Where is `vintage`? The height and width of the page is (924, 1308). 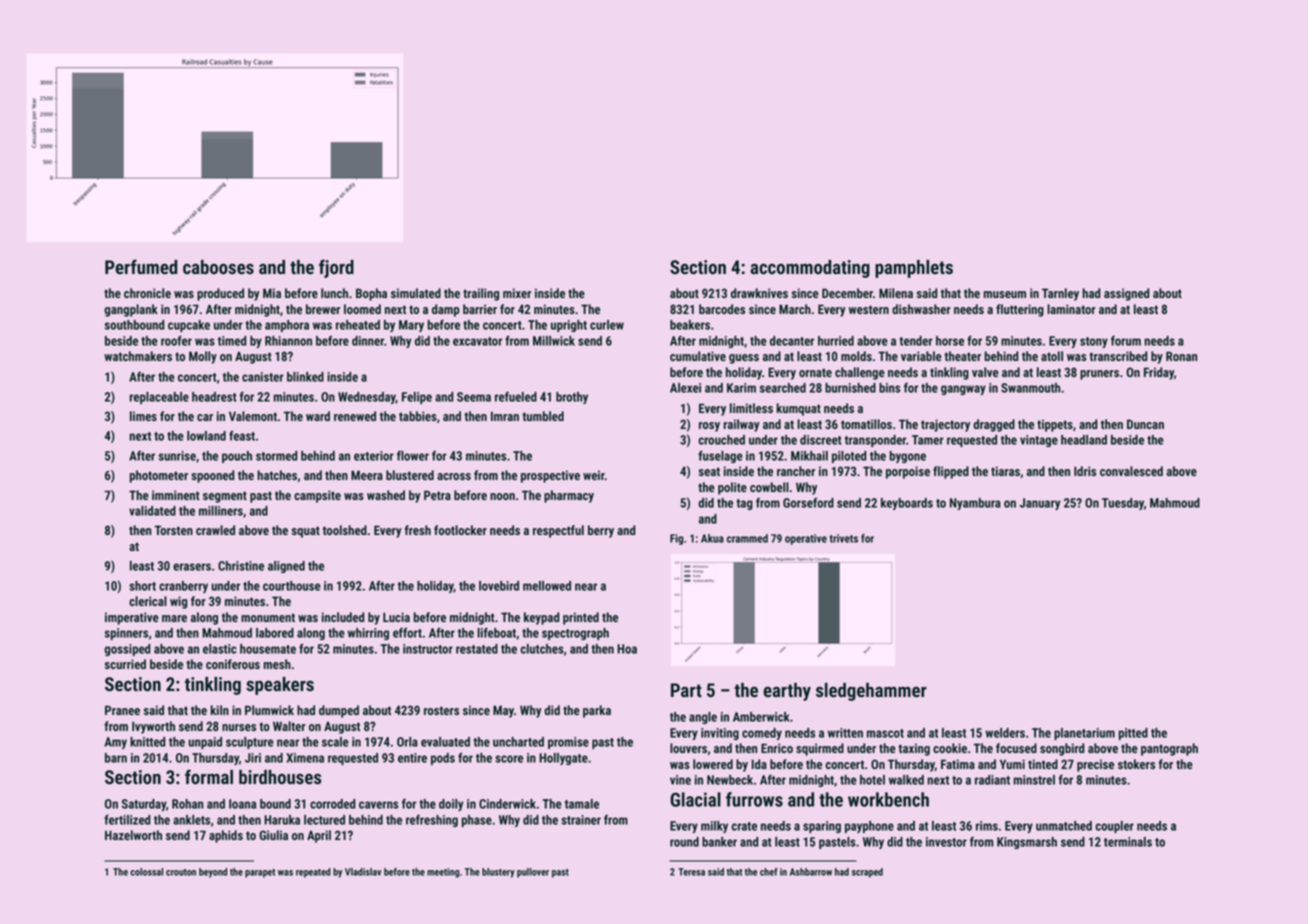 vintage is located at coordinates (1039, 441).
